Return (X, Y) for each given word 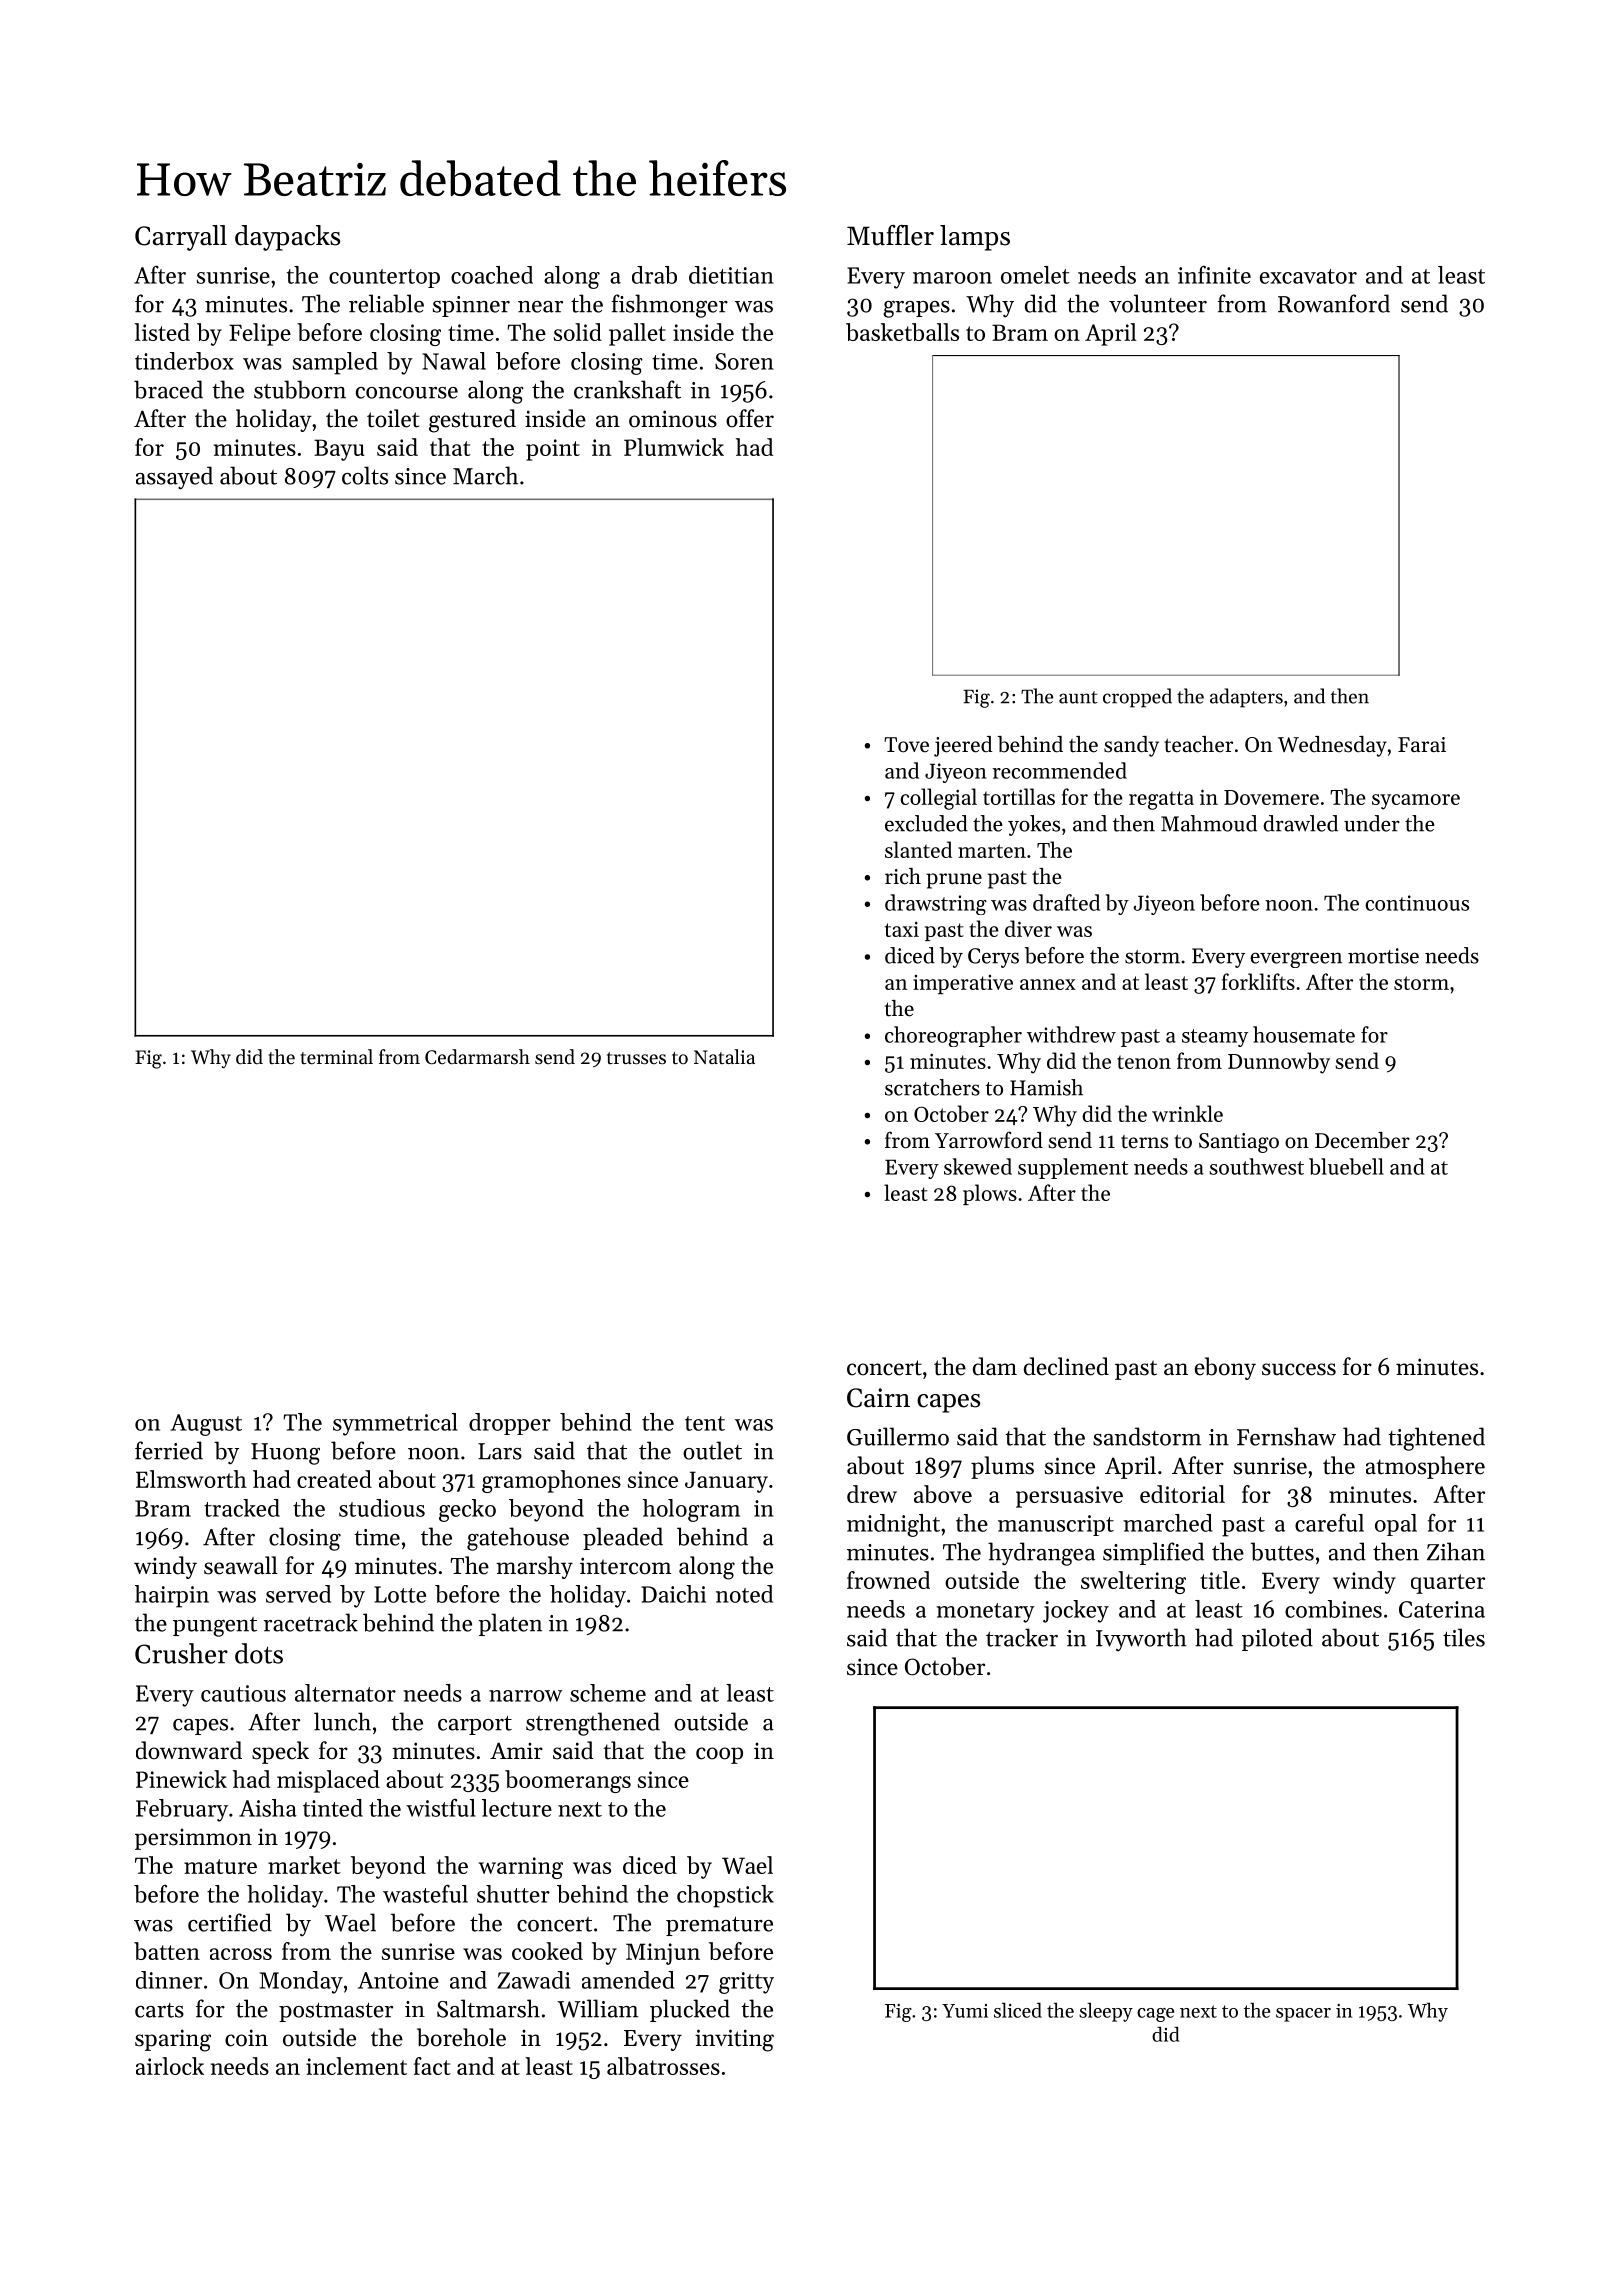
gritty (746, 1983)
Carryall (181, 238)
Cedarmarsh (477, 1056)
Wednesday (1332, 746)
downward (189, 1750)
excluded (926, 823)
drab (654, 275)
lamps (975, 238)
